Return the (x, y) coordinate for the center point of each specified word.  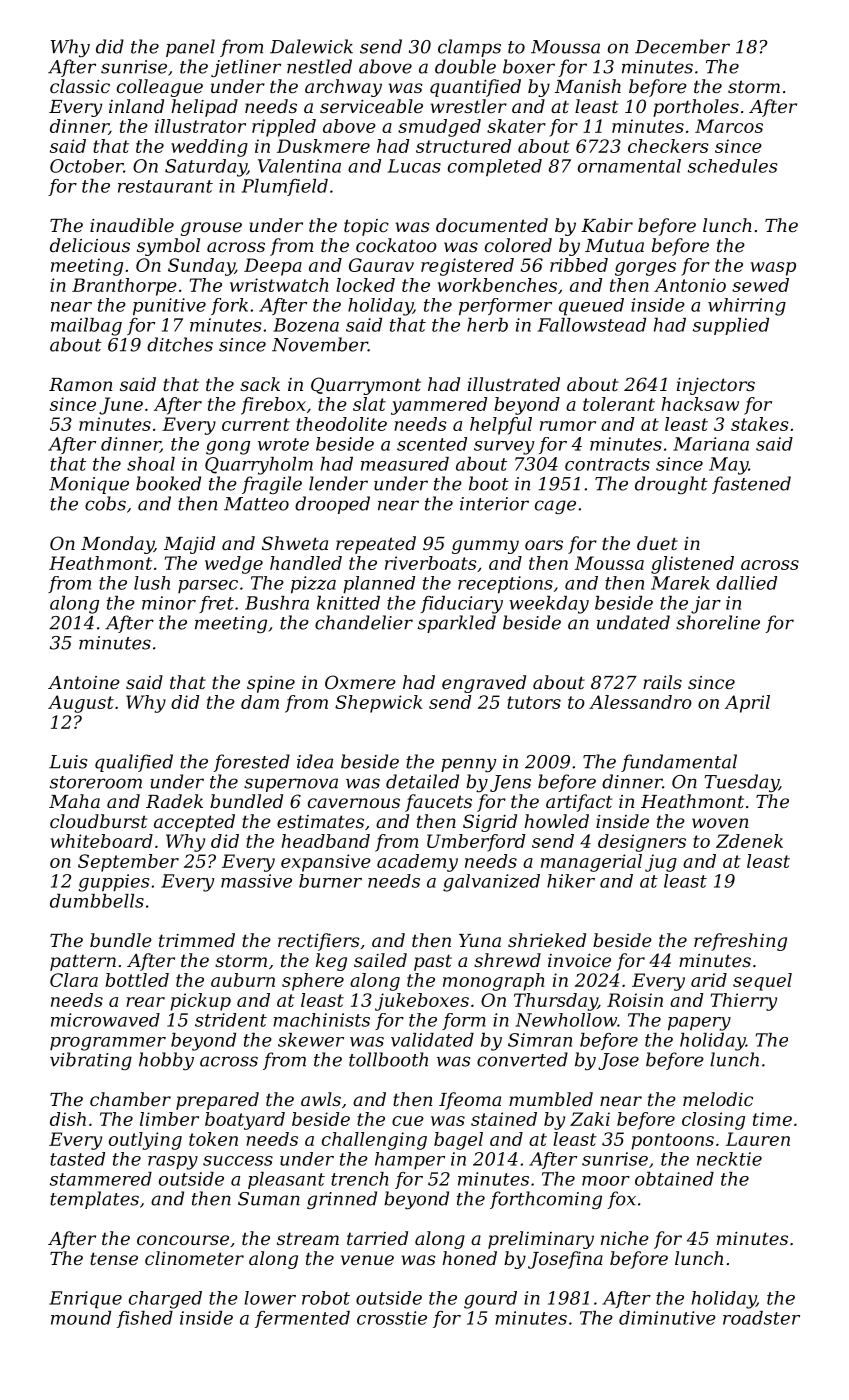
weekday (549, 605)
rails (662, 682)
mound (81, 1318)
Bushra (277, 603)
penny (469, 765)
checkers (668, 146)
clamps (469, 48)
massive (256, 881)
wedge (234, 565)
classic (80, 86)
